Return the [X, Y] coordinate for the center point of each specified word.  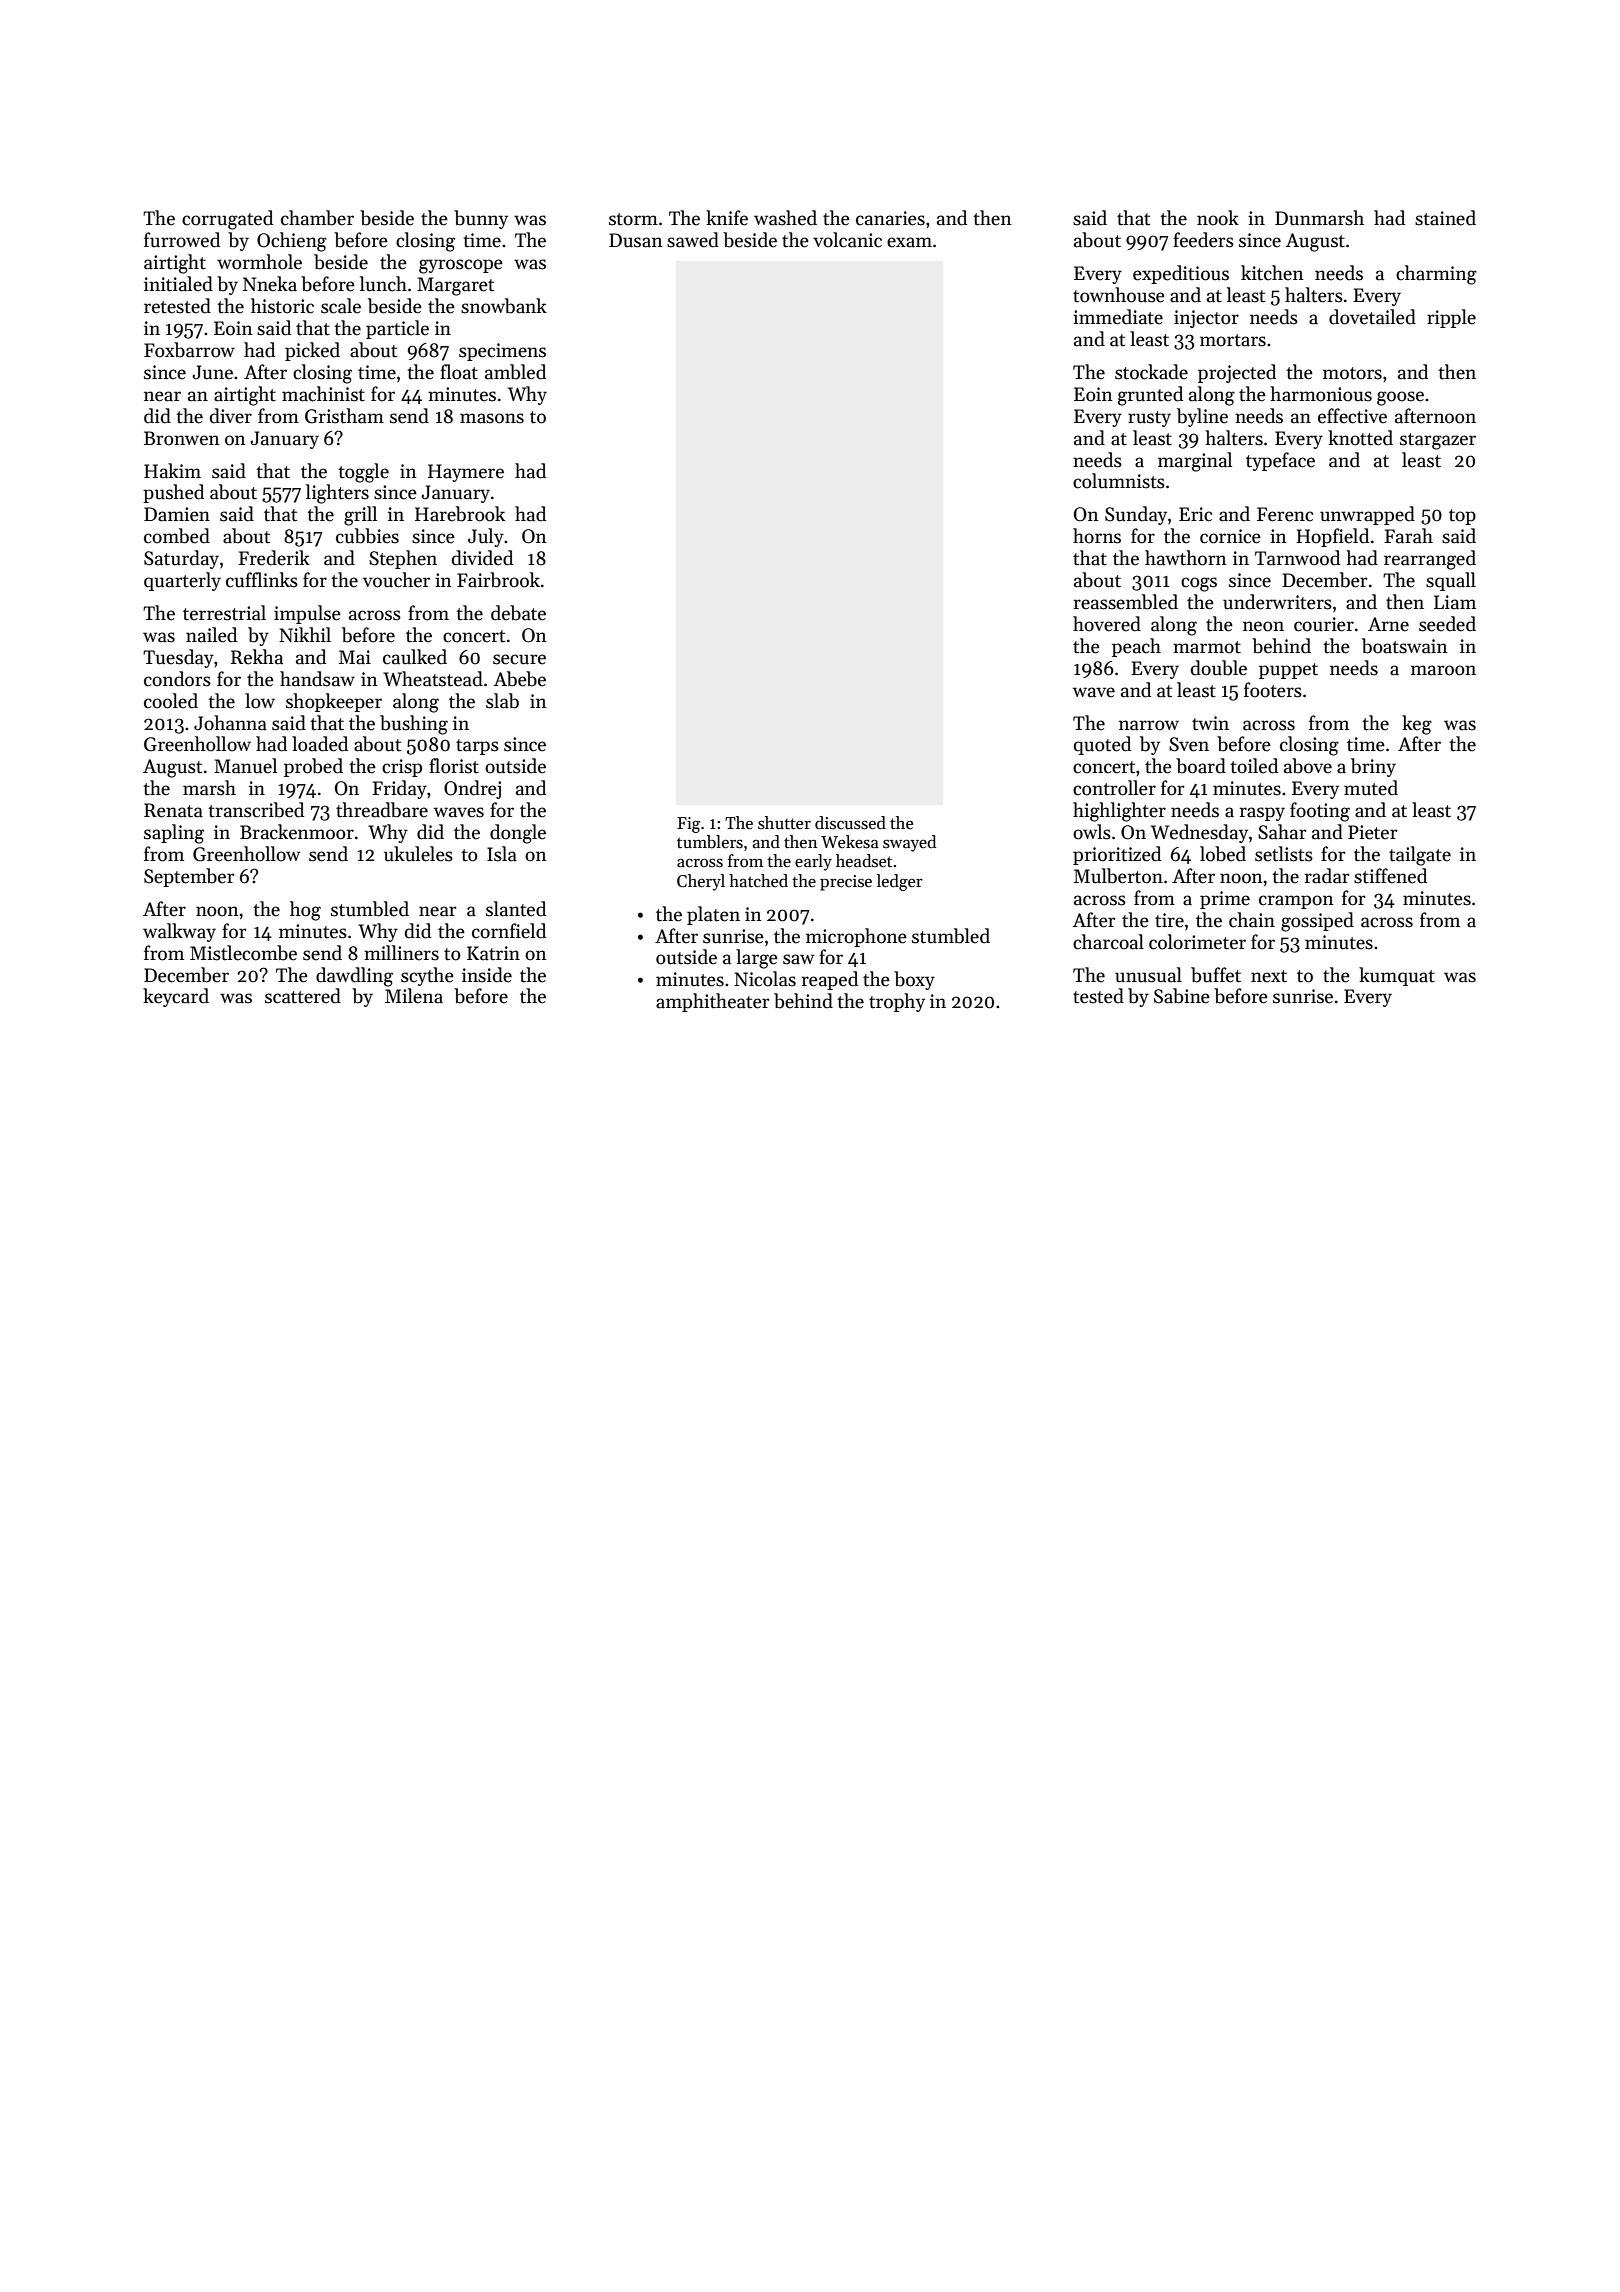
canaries [890, 218]
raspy [1262, 814]
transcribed [256, 810]
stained [1445, 218]
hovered [1107, 624]
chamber [317, 218]
